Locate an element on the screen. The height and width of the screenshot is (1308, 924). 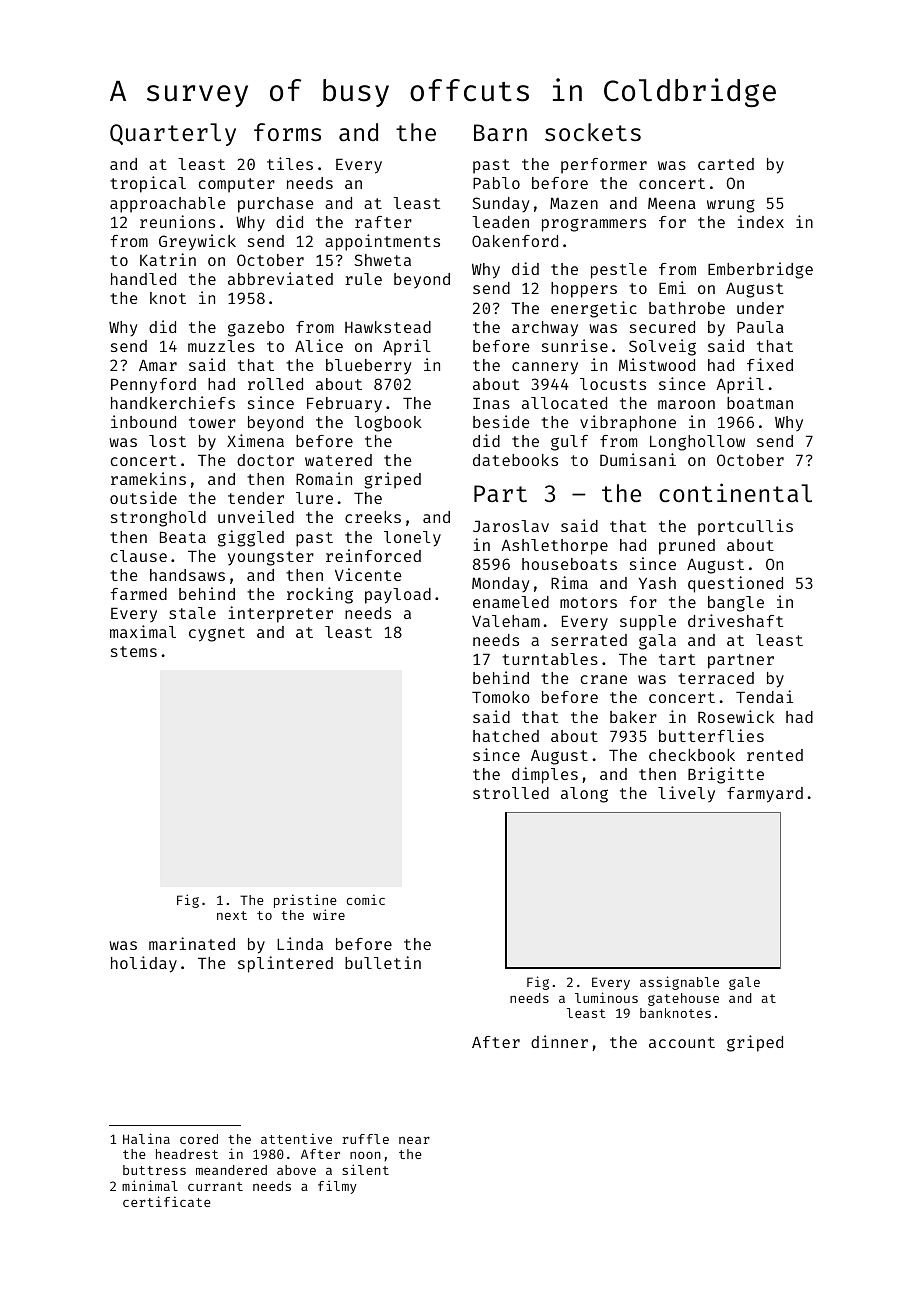
inbound is located at coordinates (143, 421).
